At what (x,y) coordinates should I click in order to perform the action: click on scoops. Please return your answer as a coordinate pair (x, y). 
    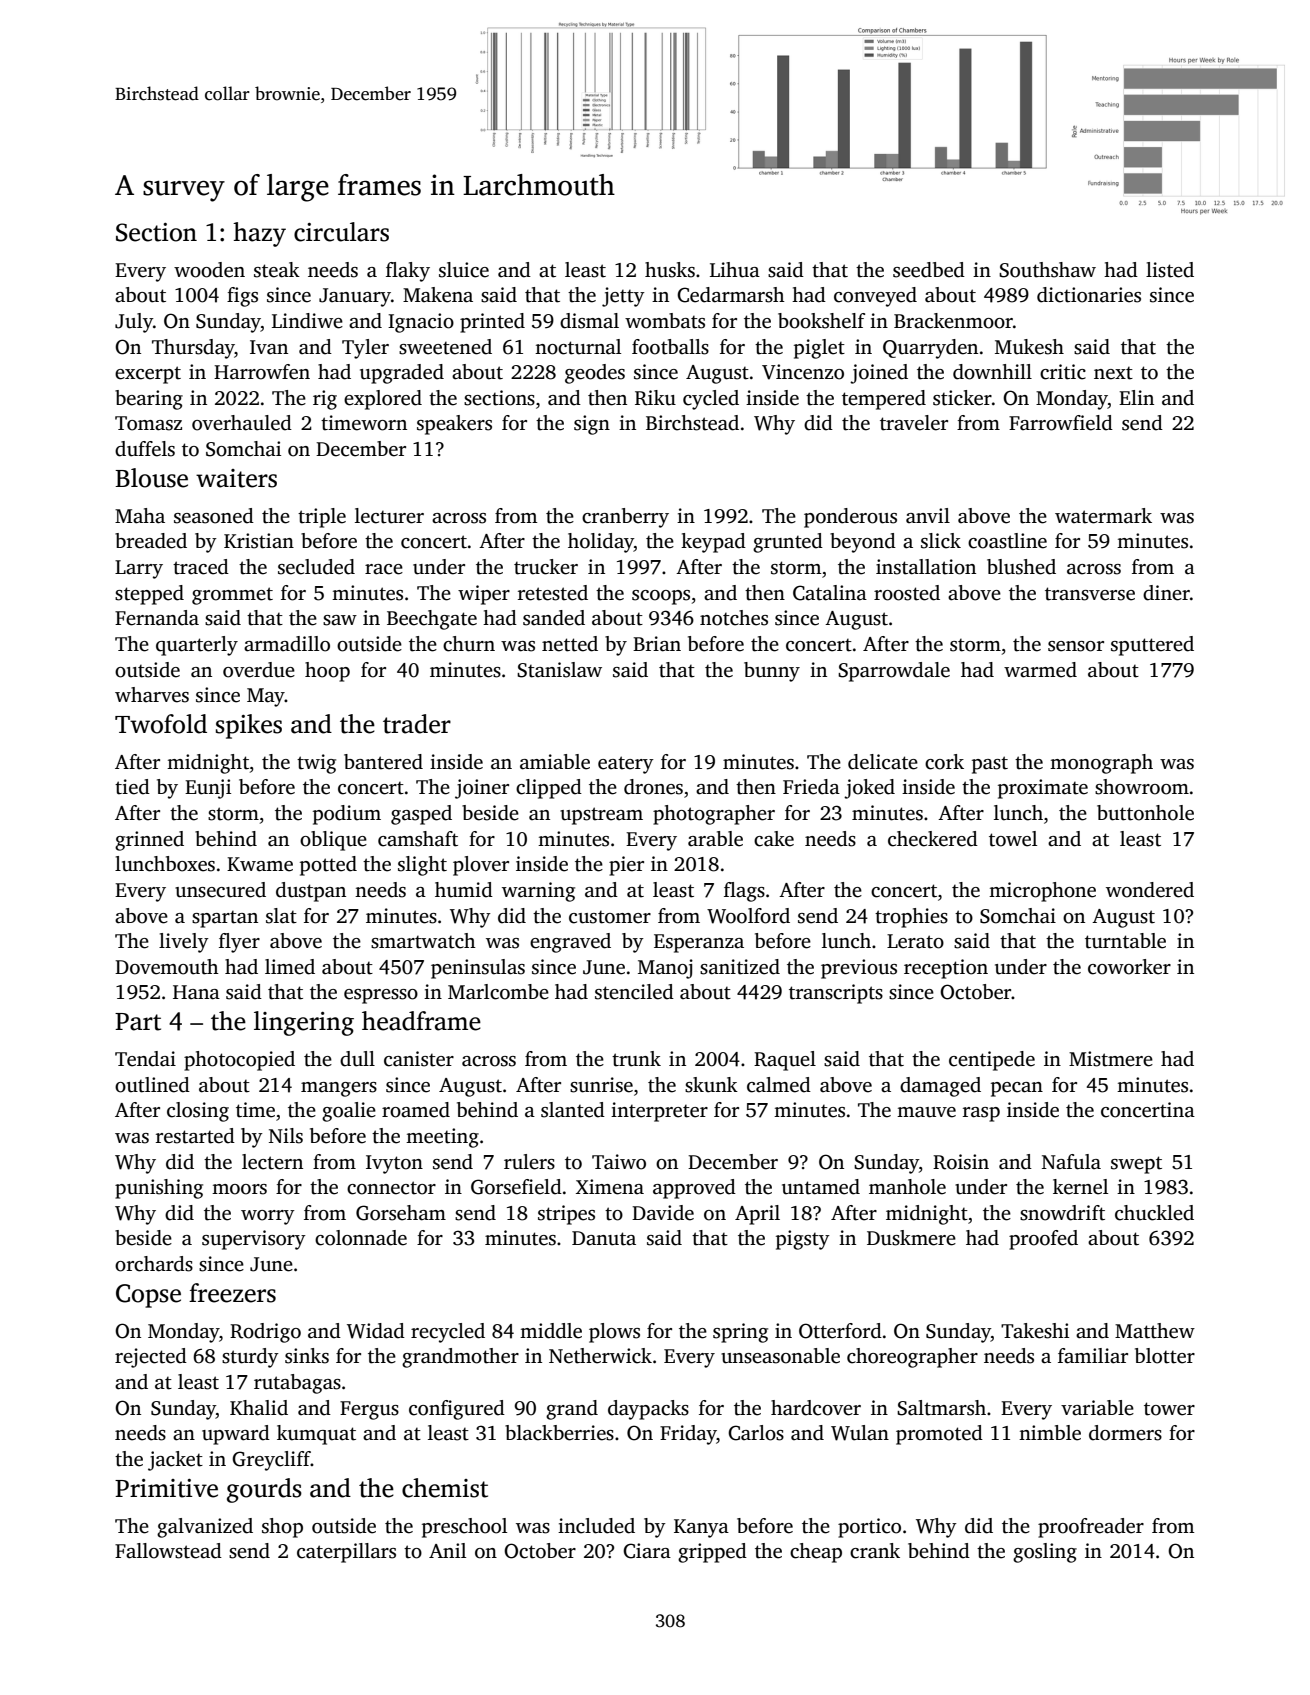
    Looking at the image, I should click on (661, 597).
